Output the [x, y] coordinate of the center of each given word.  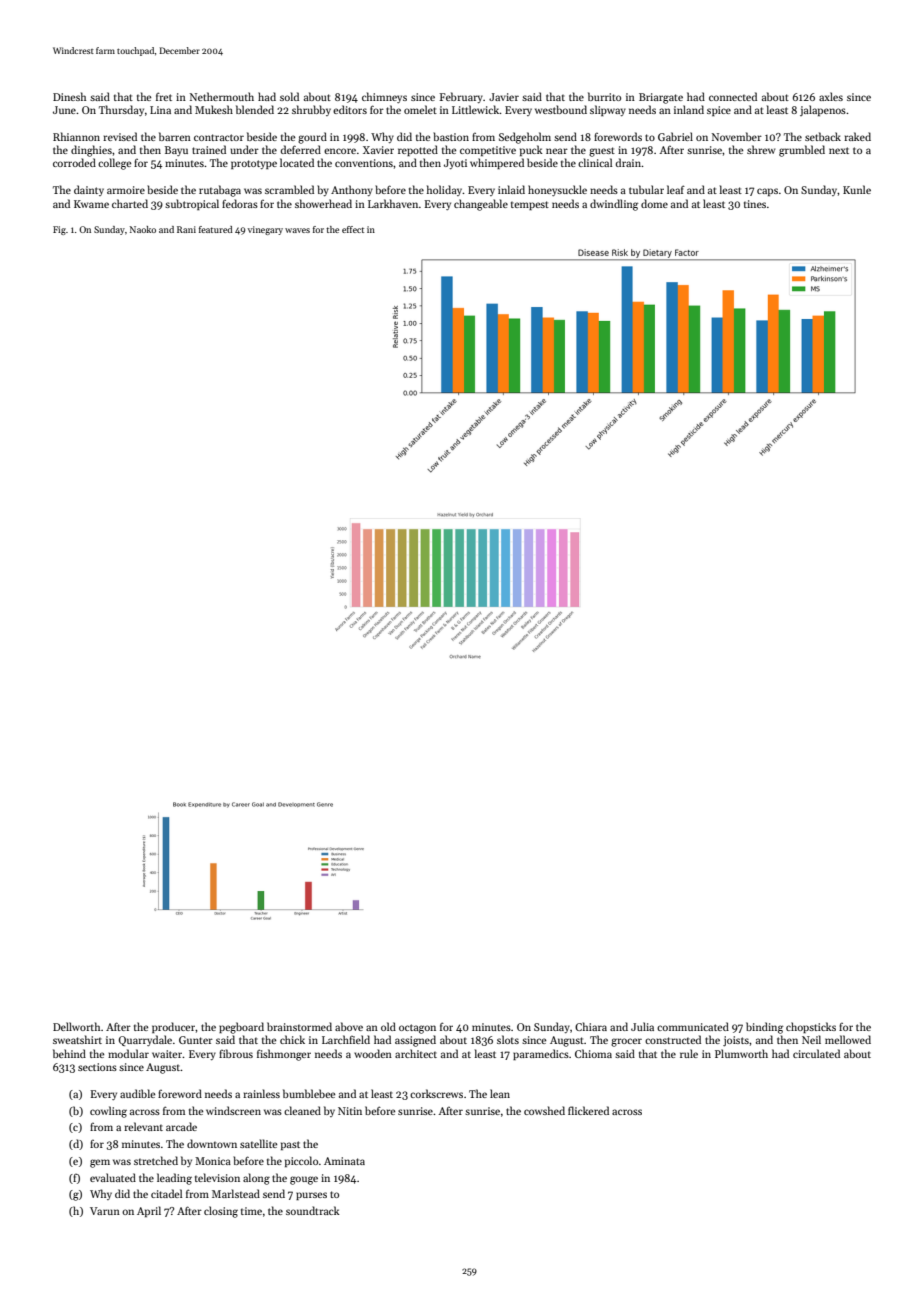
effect [353, 229]
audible [137, 1093]
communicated [693, 1026]
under [244, 149]
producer [174, 1027]
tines [755, 204]
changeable [481, 205]
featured [216, 229]
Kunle [857, 189]
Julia [642, 1026]
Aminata [344, 1161]
